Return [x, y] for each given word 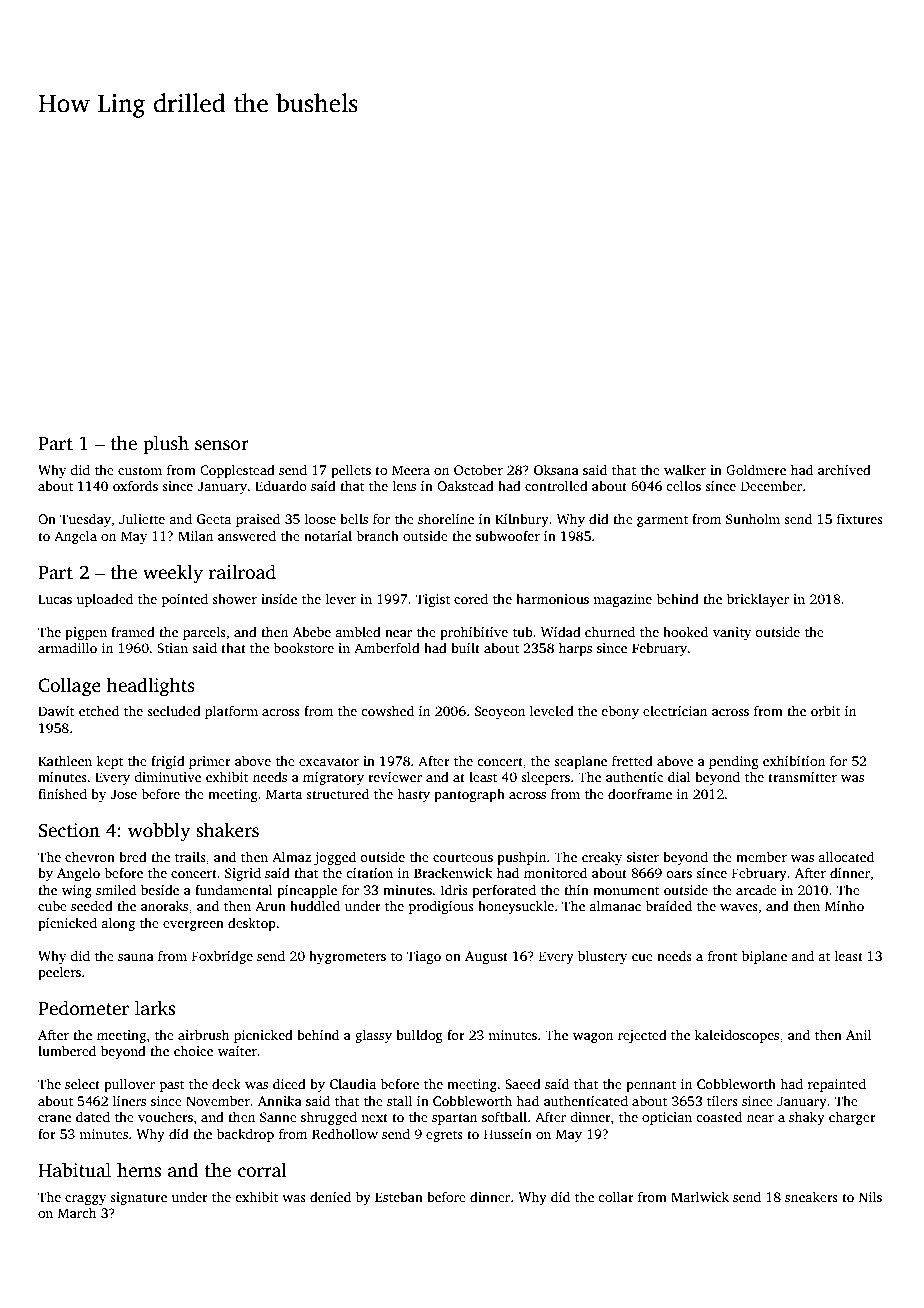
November [218, 1100]
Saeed [523, 1083]
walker [685, 469]
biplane [764, 957]
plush [166, 445]
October [478, 469]
